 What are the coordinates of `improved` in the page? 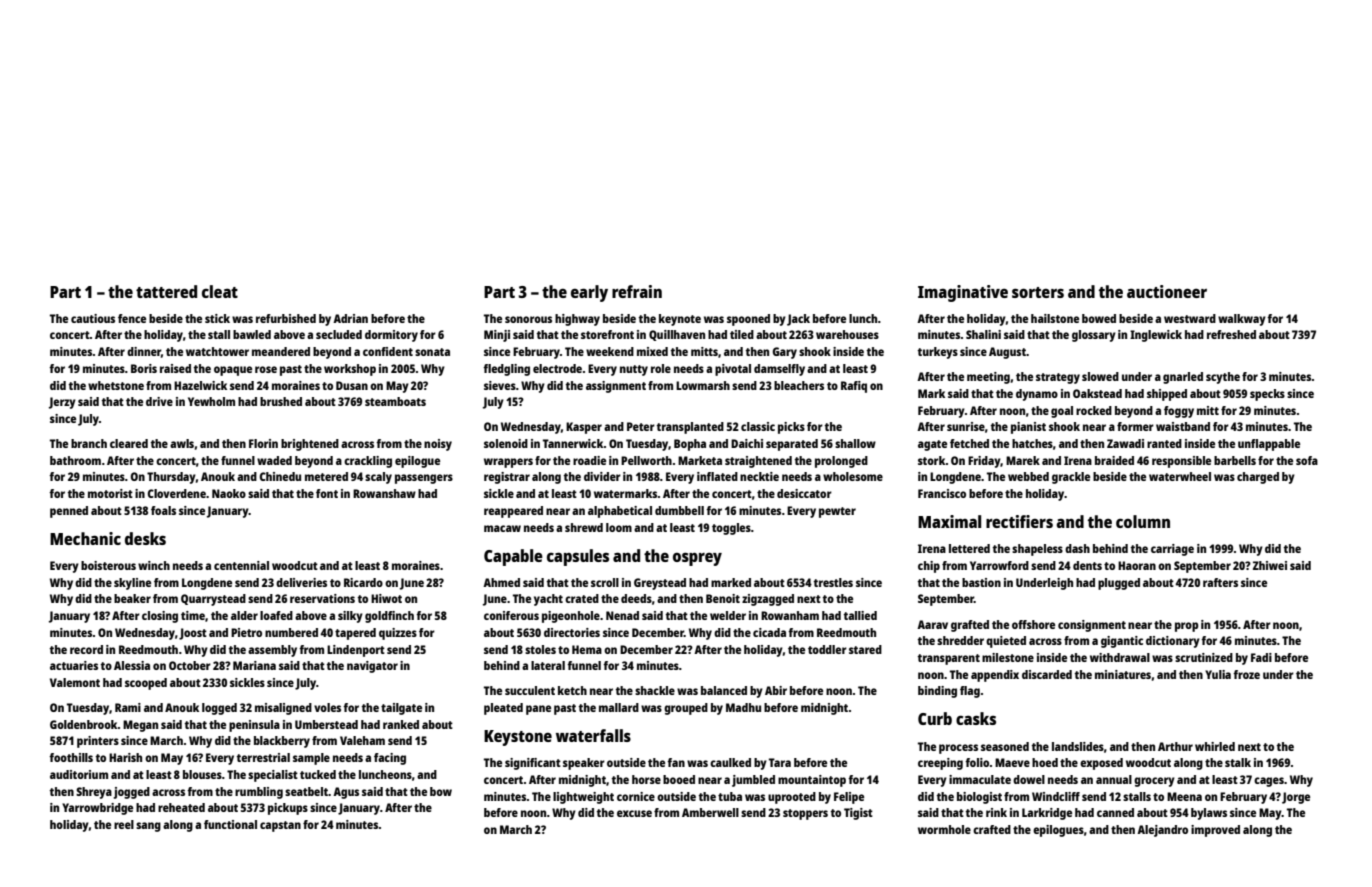 It's located at (1215, 831).
